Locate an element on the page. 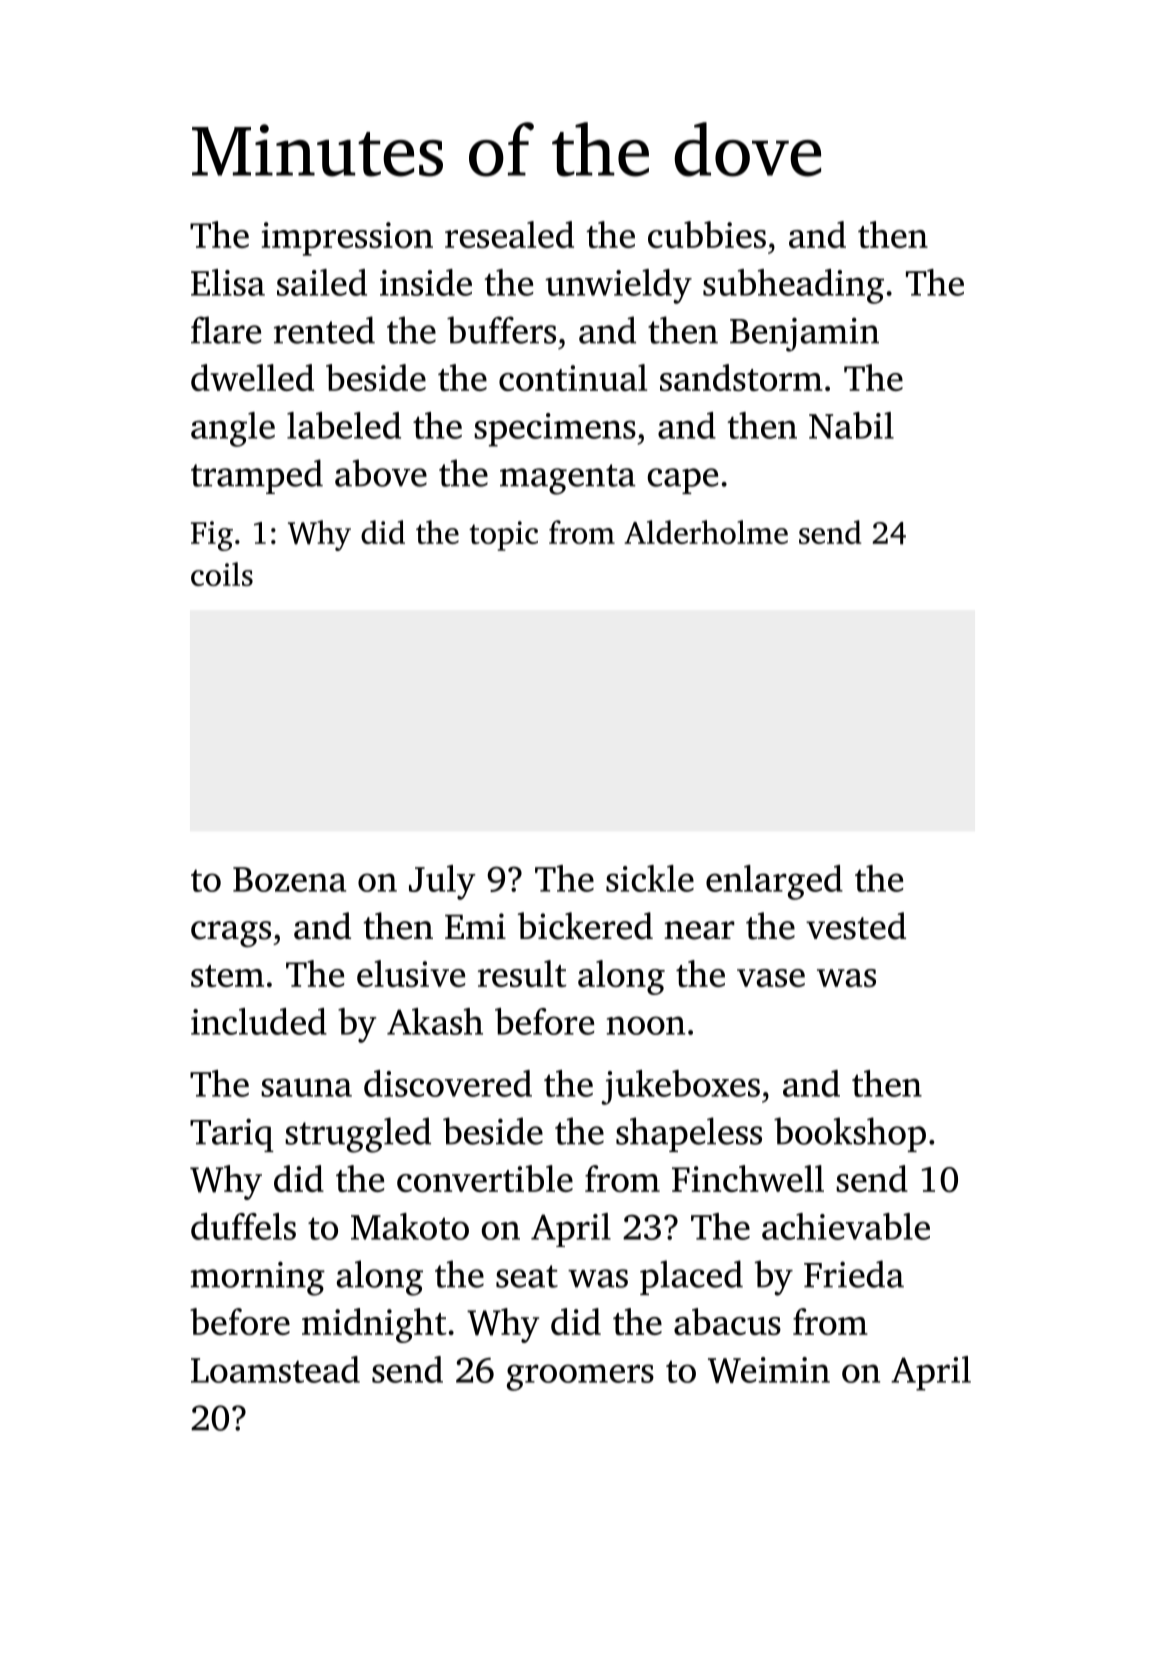 This page has height=1654, width=1165. Bozena is located at coordinates (289, 879).
